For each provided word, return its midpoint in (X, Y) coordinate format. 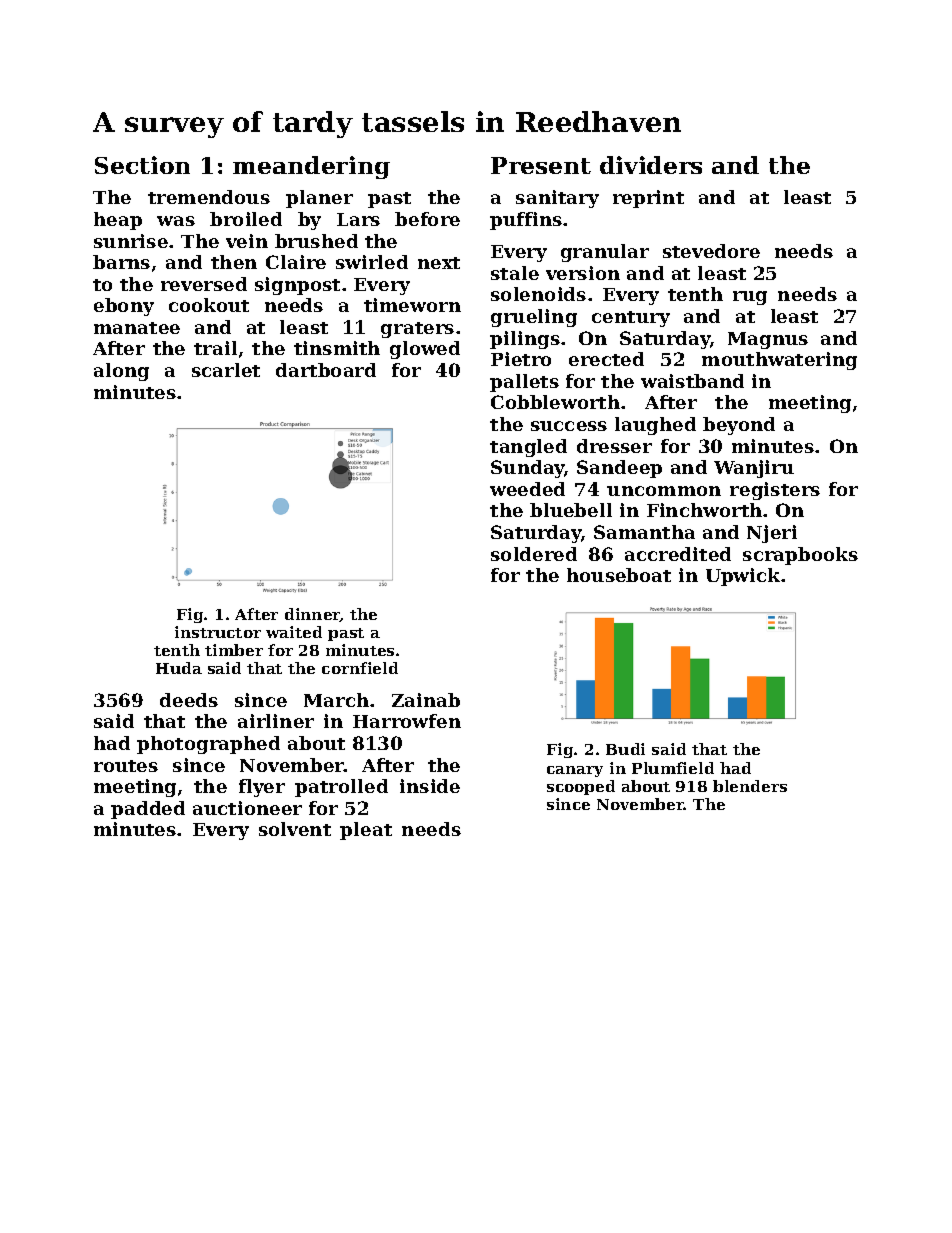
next (439, 263)
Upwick (743, 577)
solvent (295, 829)
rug (750, 298)
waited (294, 632)
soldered (534, 554)
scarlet (226, 370)
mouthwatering (779, 361)
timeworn (412, 305)
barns (121, 262)
